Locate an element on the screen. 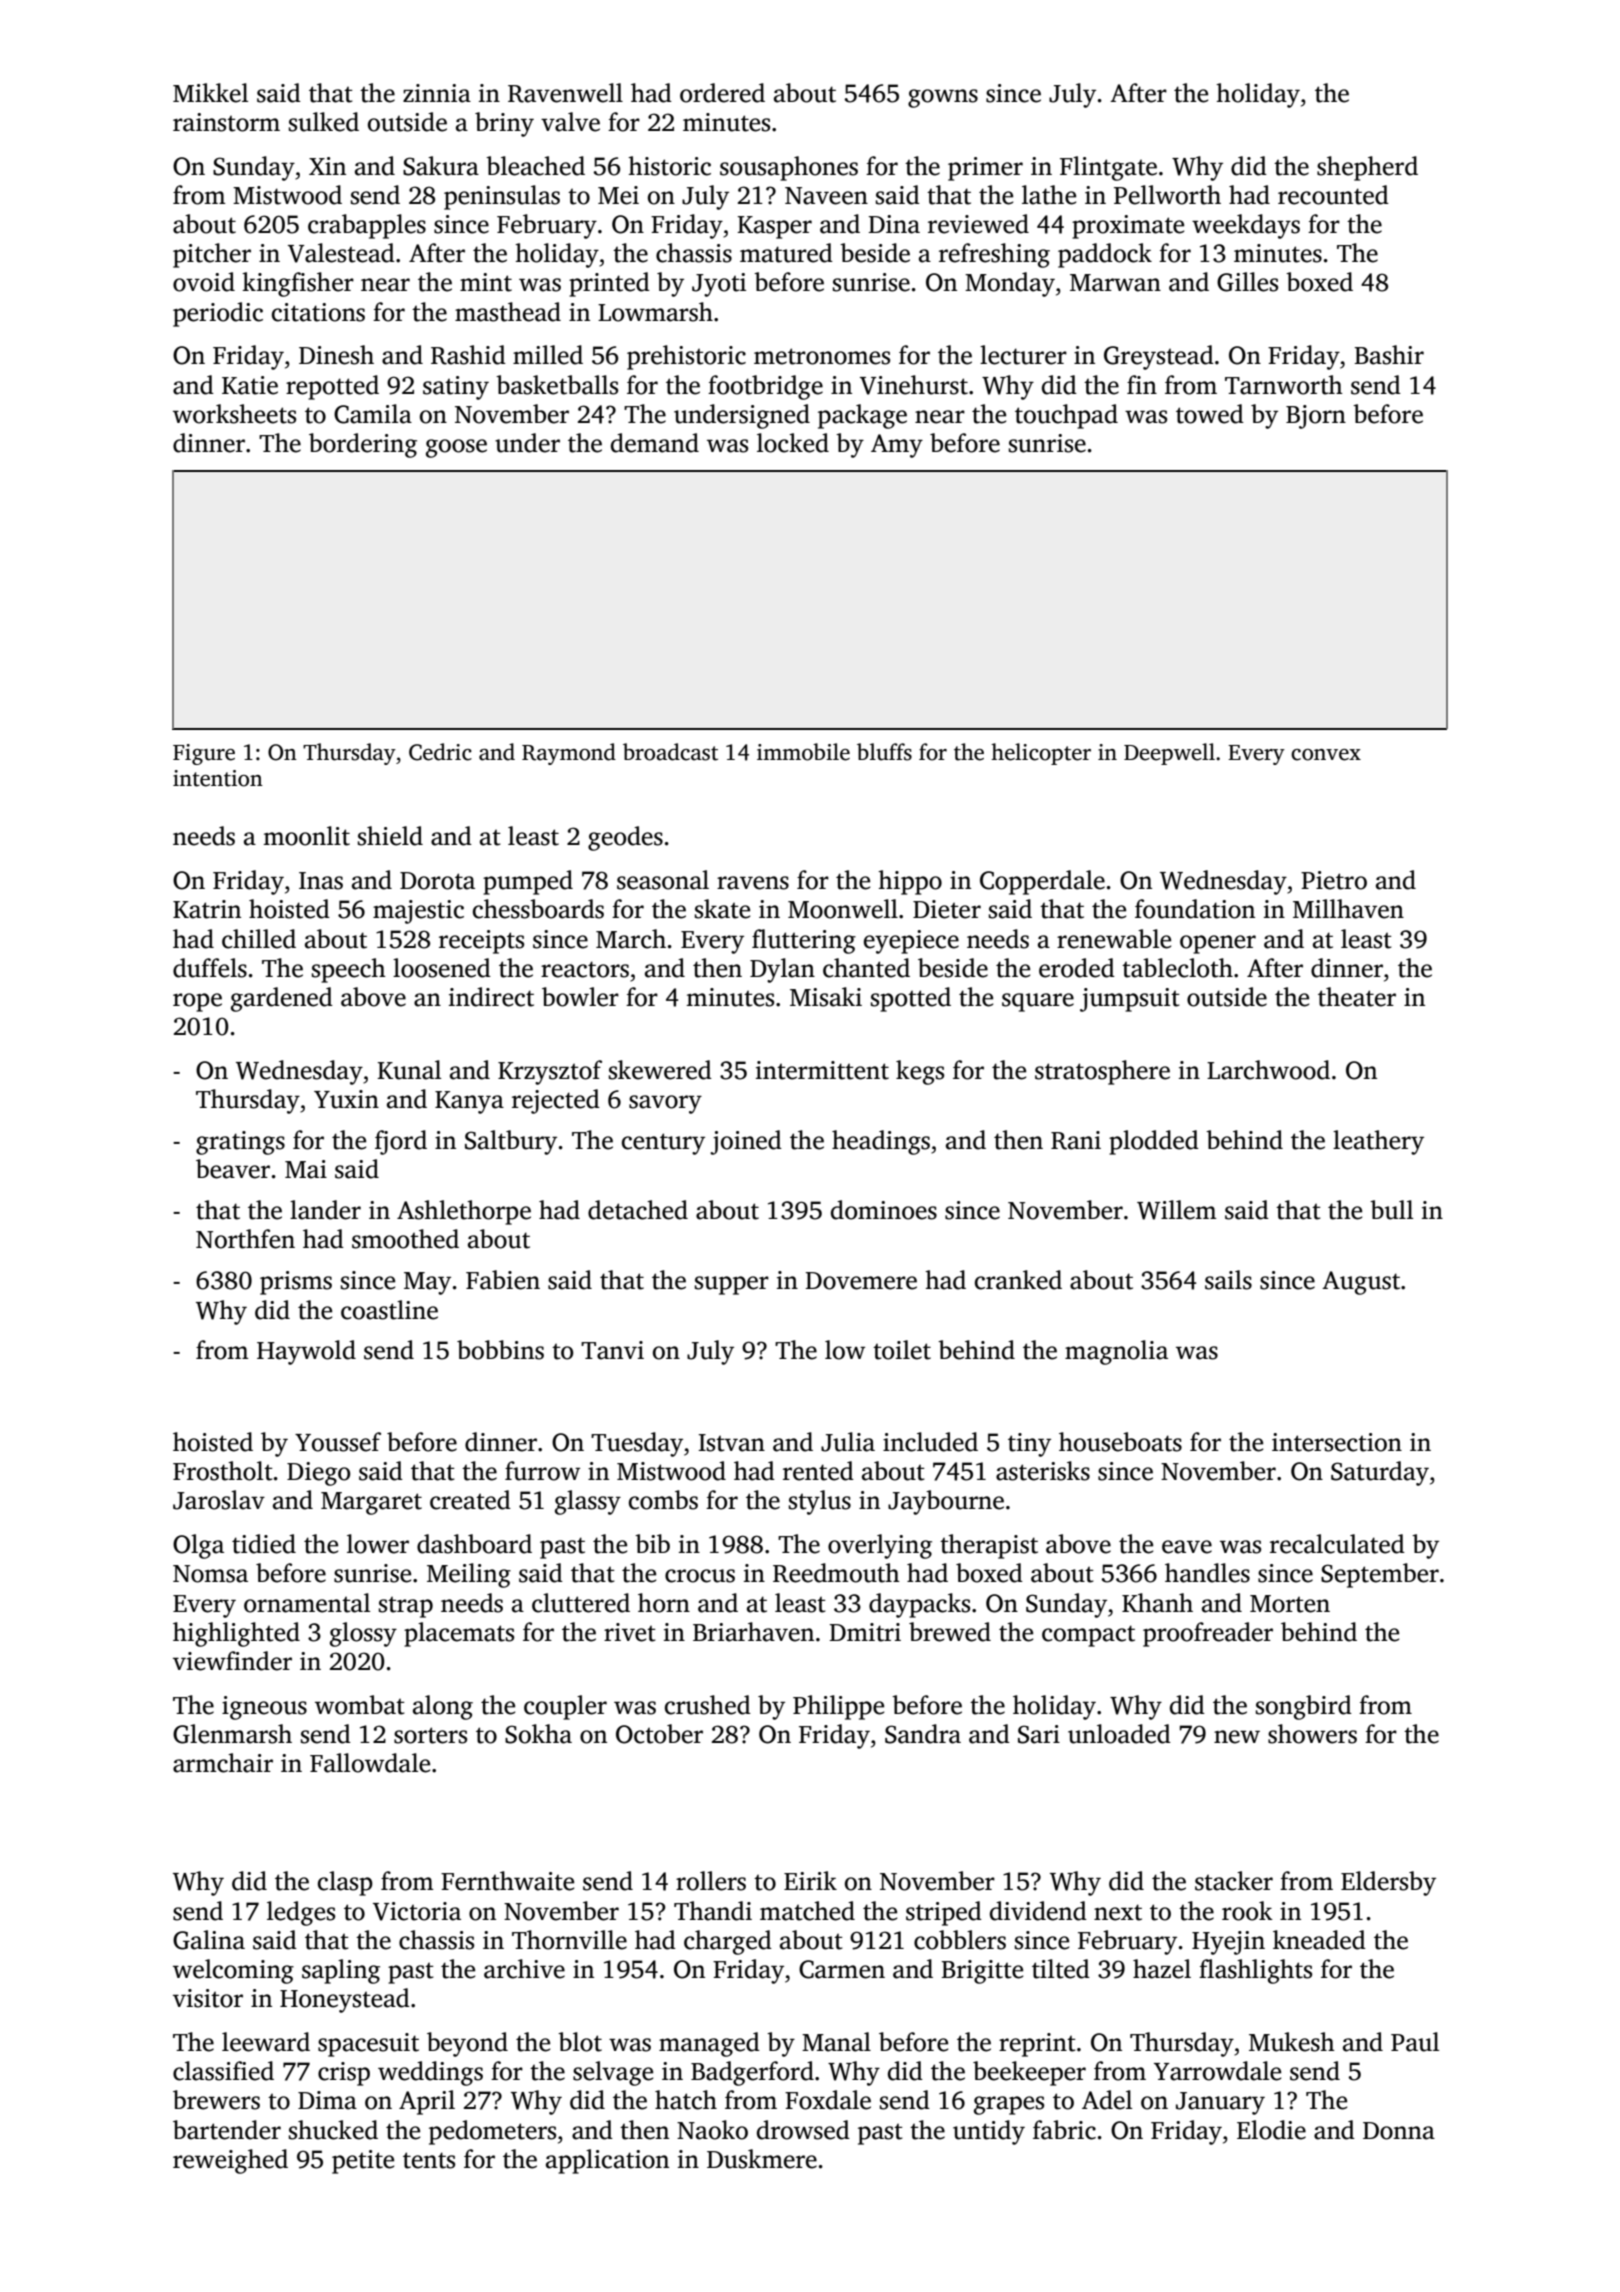 The width and height of the screenshot is (1620, 2292). Northfen is located at coordinates (245, 1239).
